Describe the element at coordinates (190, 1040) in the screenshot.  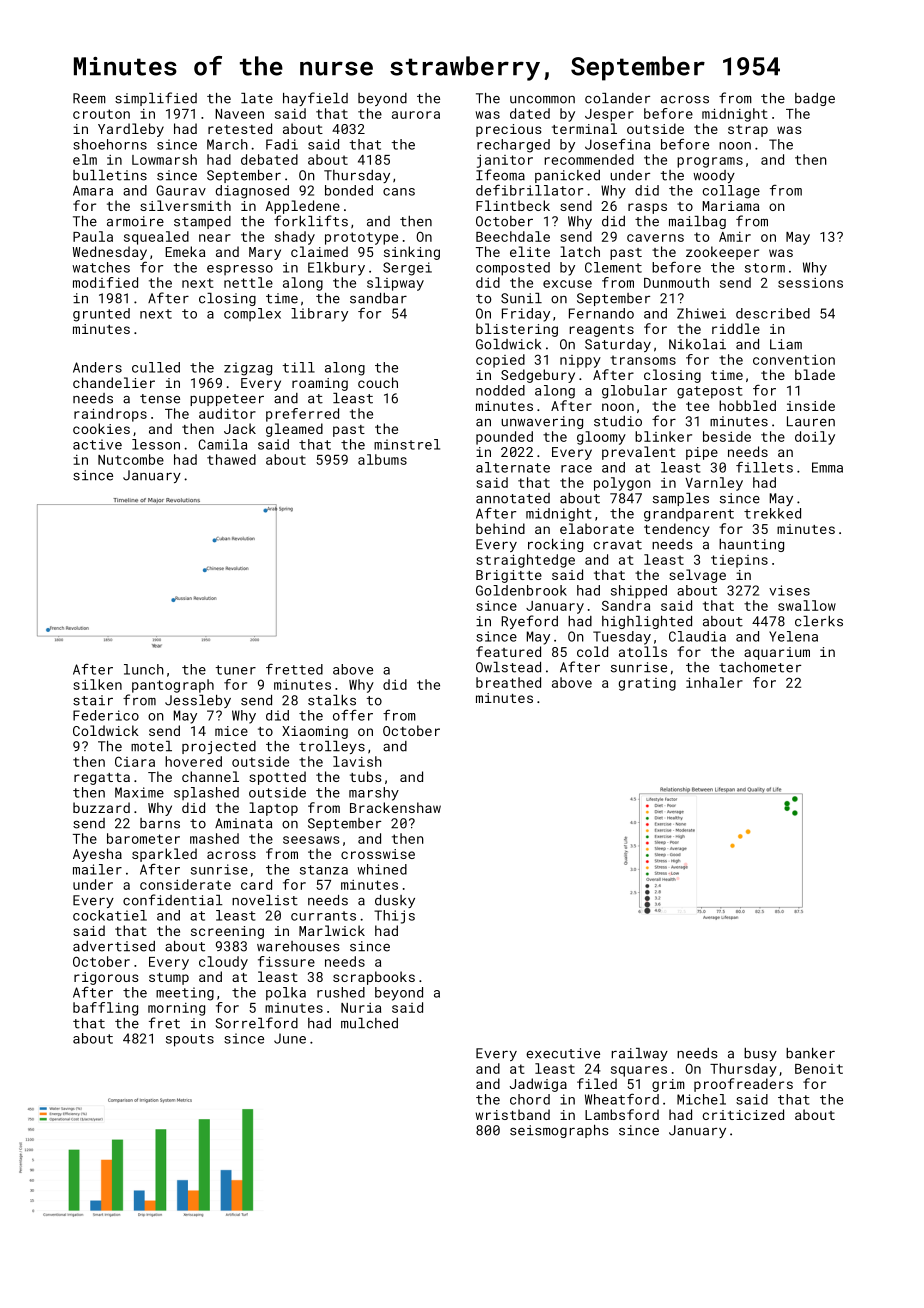
I see `spouts` at that location.
